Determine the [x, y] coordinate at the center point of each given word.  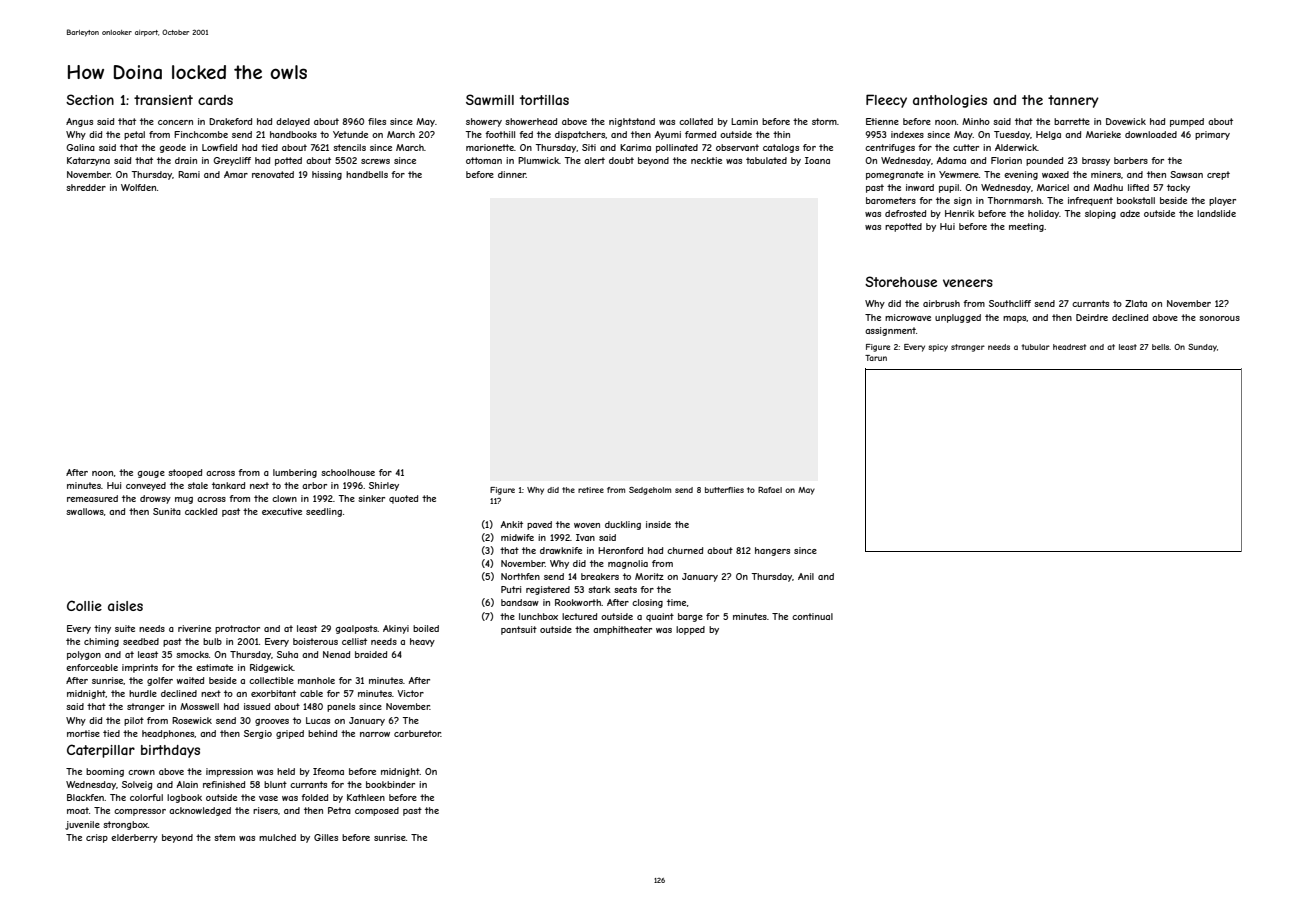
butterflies [724, 490]
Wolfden [139, 187]
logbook [184, 798]
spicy [938, 348]
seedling [324, 512]
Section [90, 99]
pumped [1187, 122]
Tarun [876, 358]
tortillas [544, 100]
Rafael [770, 490]
